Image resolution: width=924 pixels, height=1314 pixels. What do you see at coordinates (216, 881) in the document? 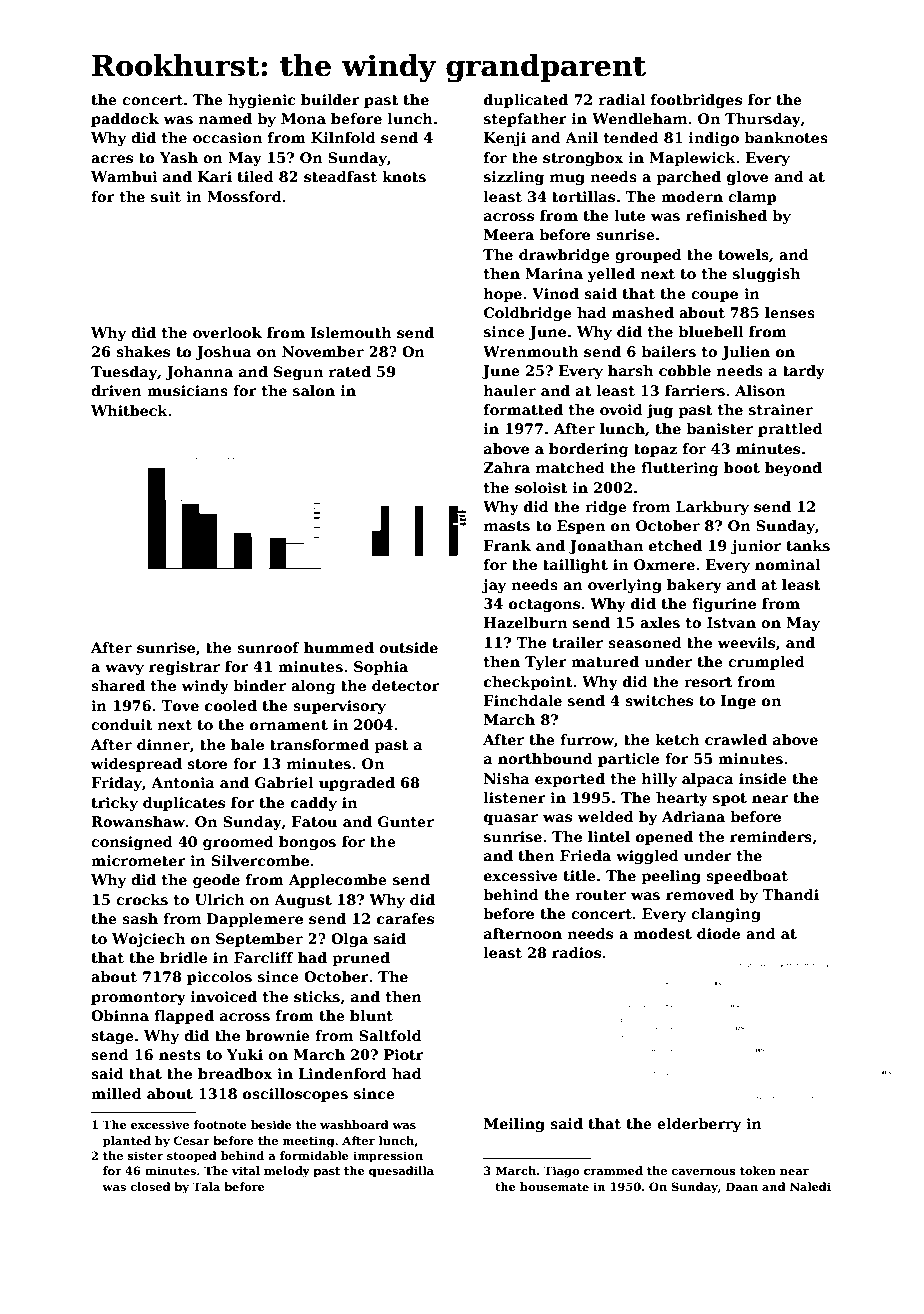
I see `geode` at bounding box center [216, 881].
